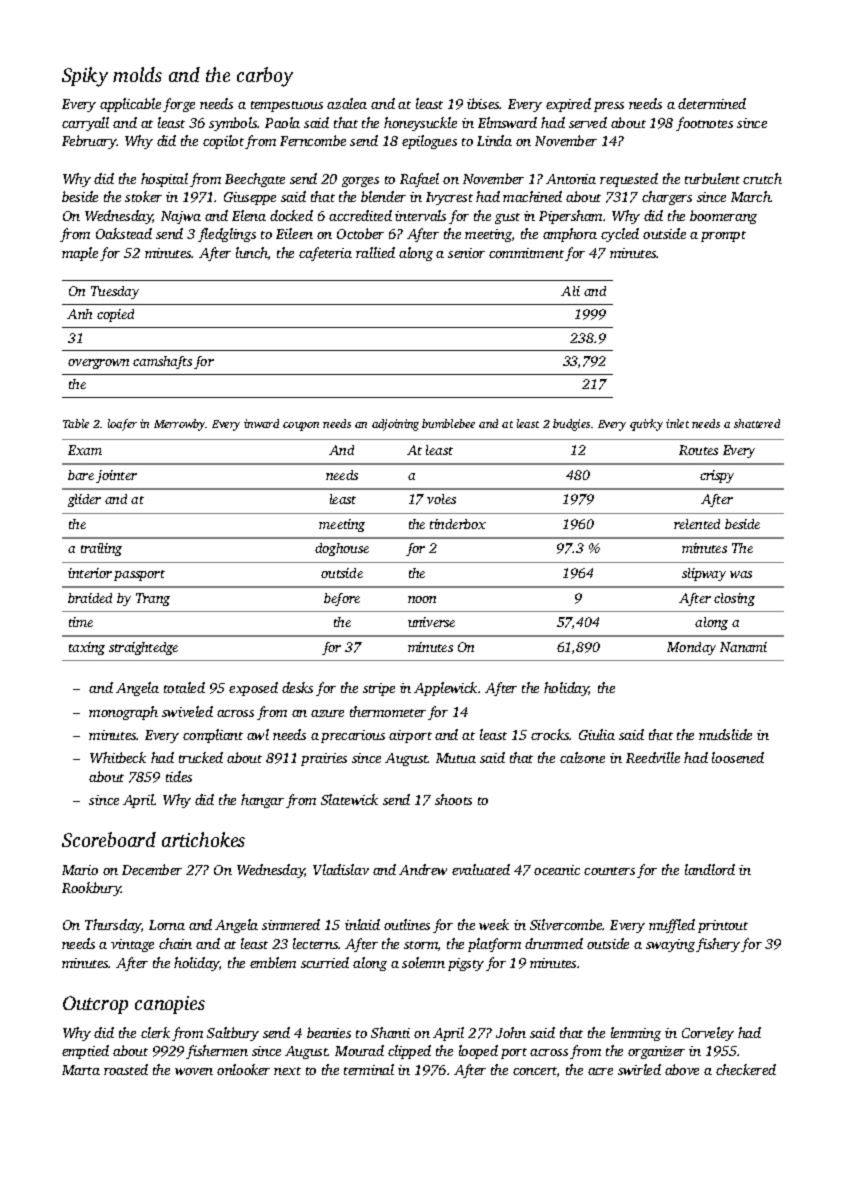  Describe the element at coordinates (287, 1071) in the image. I see `next` at that location.
